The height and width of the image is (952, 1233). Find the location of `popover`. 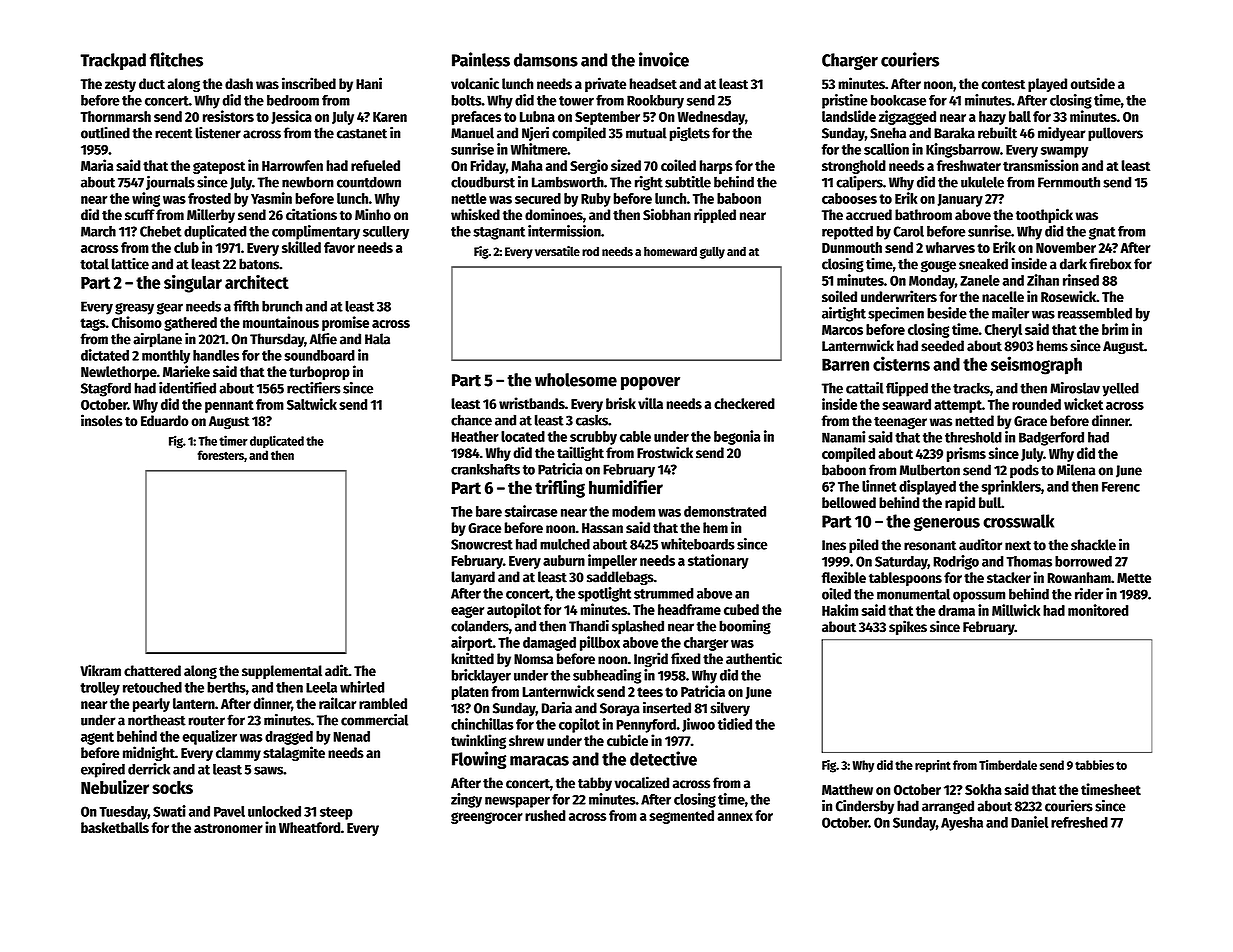

popover is located at coordinates (650, 383).
